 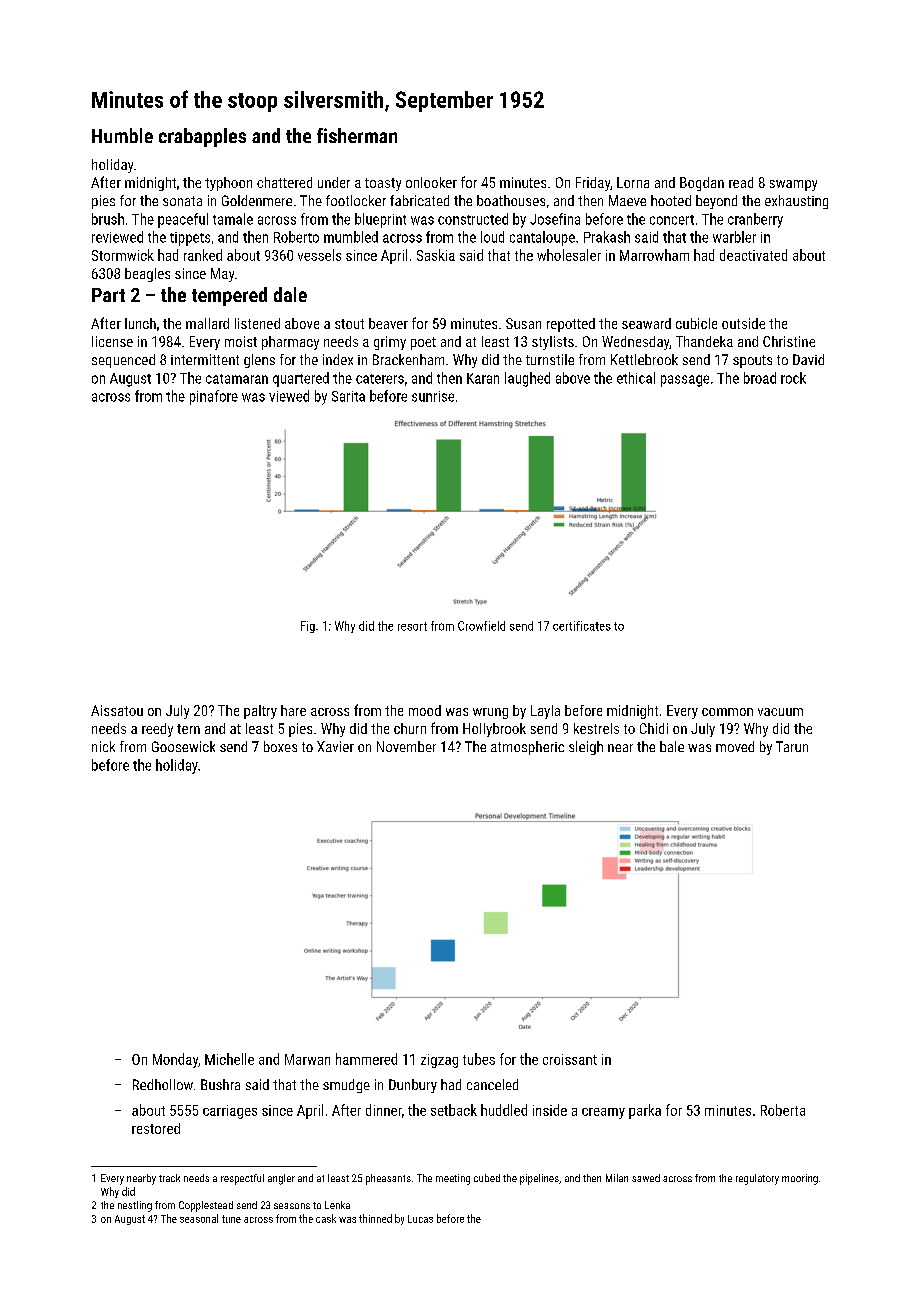 What do you see at coordinates (156, 1128) in the screenshot?
I see `restored` at bounding box center [156, 1128].
